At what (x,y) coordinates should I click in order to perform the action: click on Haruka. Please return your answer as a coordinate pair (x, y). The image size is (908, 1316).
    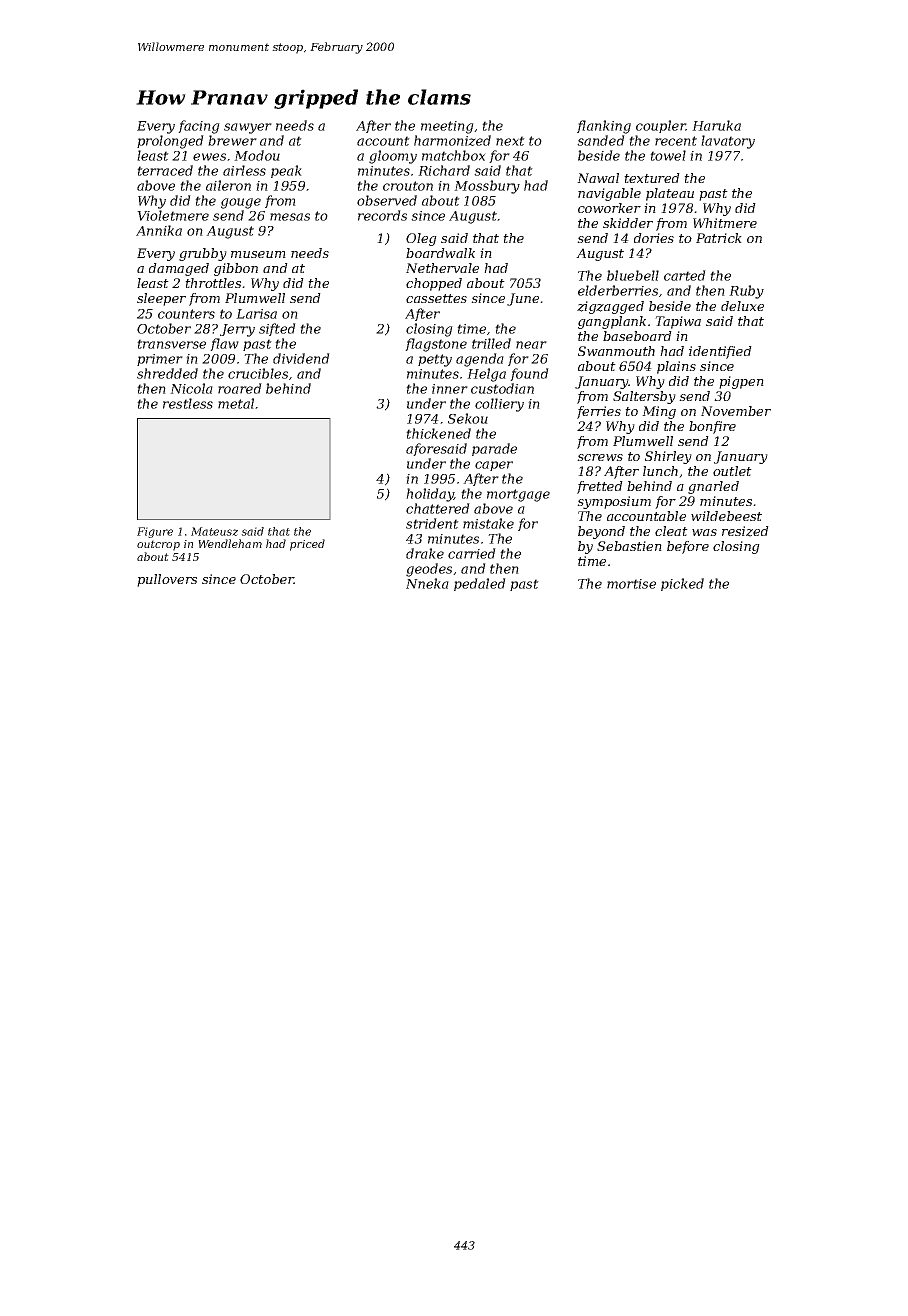
    Looking at the image, I should click on (716, 125).
